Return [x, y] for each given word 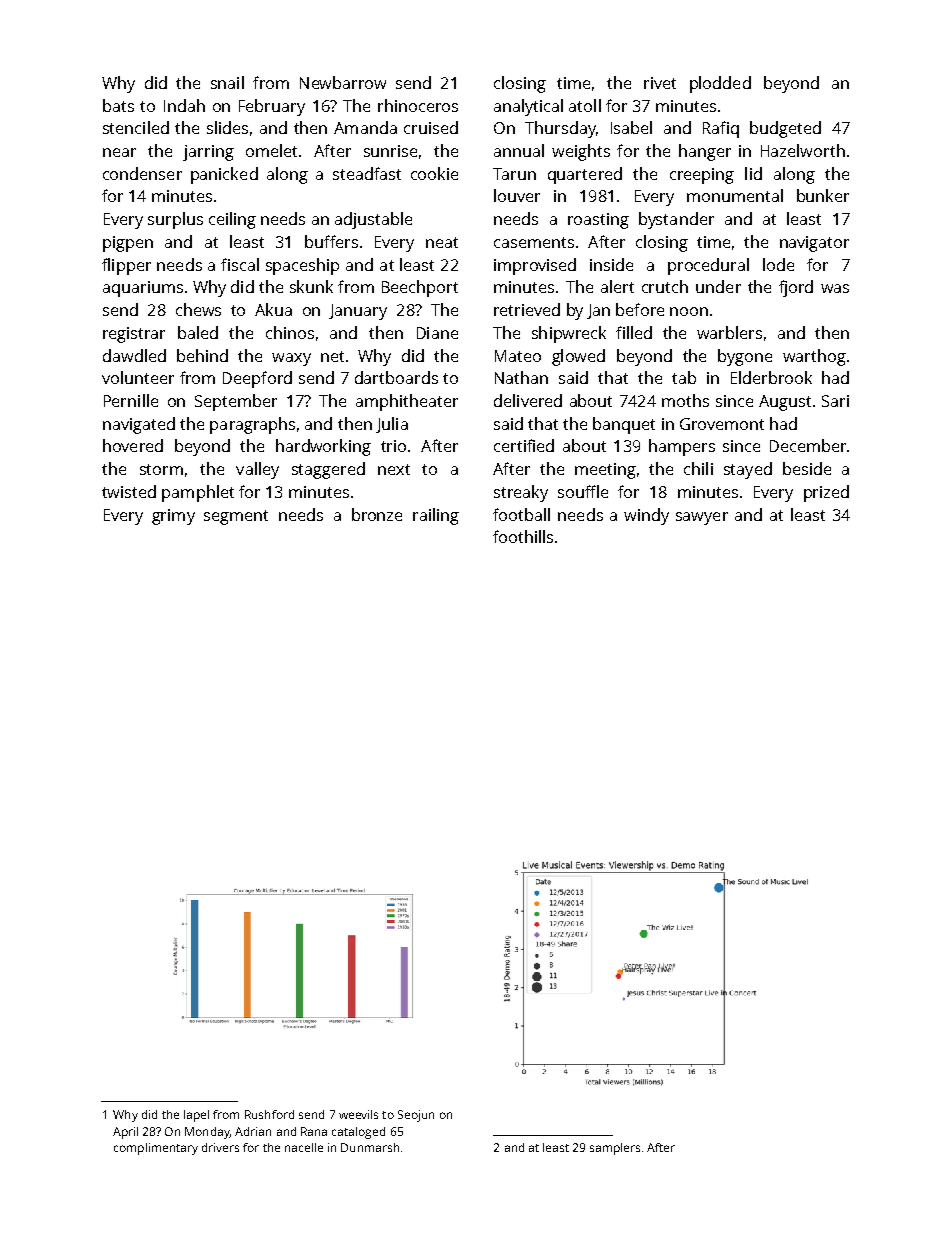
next [394, 469]
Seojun [416, 1116]
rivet [660, 83]
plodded [720, 84]
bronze [377, 514]
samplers [615, 1149]
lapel [196, 1116]
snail [227, 82]
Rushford [269, 1114]
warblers [729, 332]
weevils [358, 1114]
